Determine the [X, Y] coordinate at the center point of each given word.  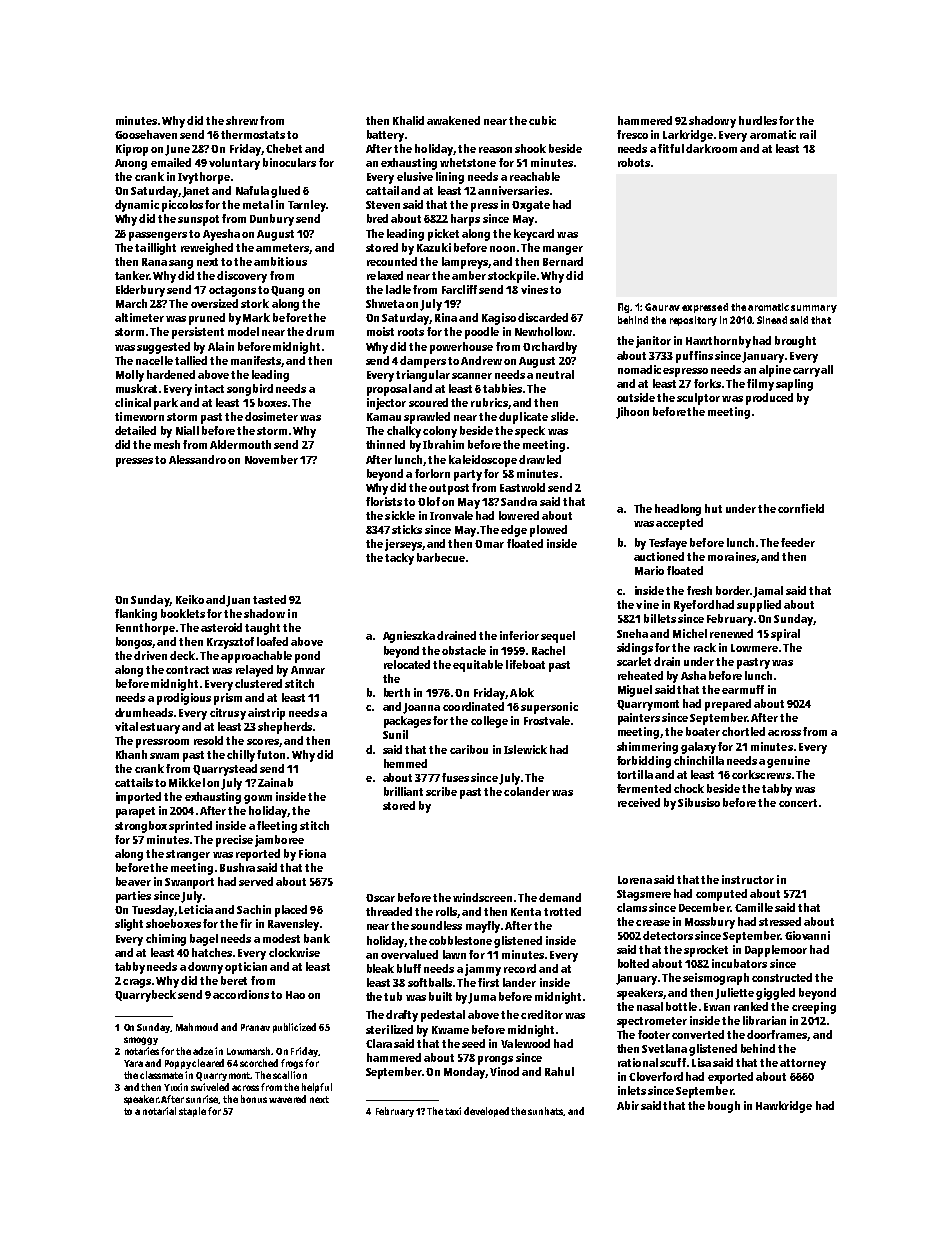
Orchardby [550, 348]
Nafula [252, 190]
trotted [562, 911]
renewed [731, 633]
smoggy [141, 1041]
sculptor [698, 399]
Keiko [190, 599]
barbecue [441, 557]
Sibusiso [699, 802]
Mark [256, 317]
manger [563, 250]
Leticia [196, 909]
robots [634, 162]
